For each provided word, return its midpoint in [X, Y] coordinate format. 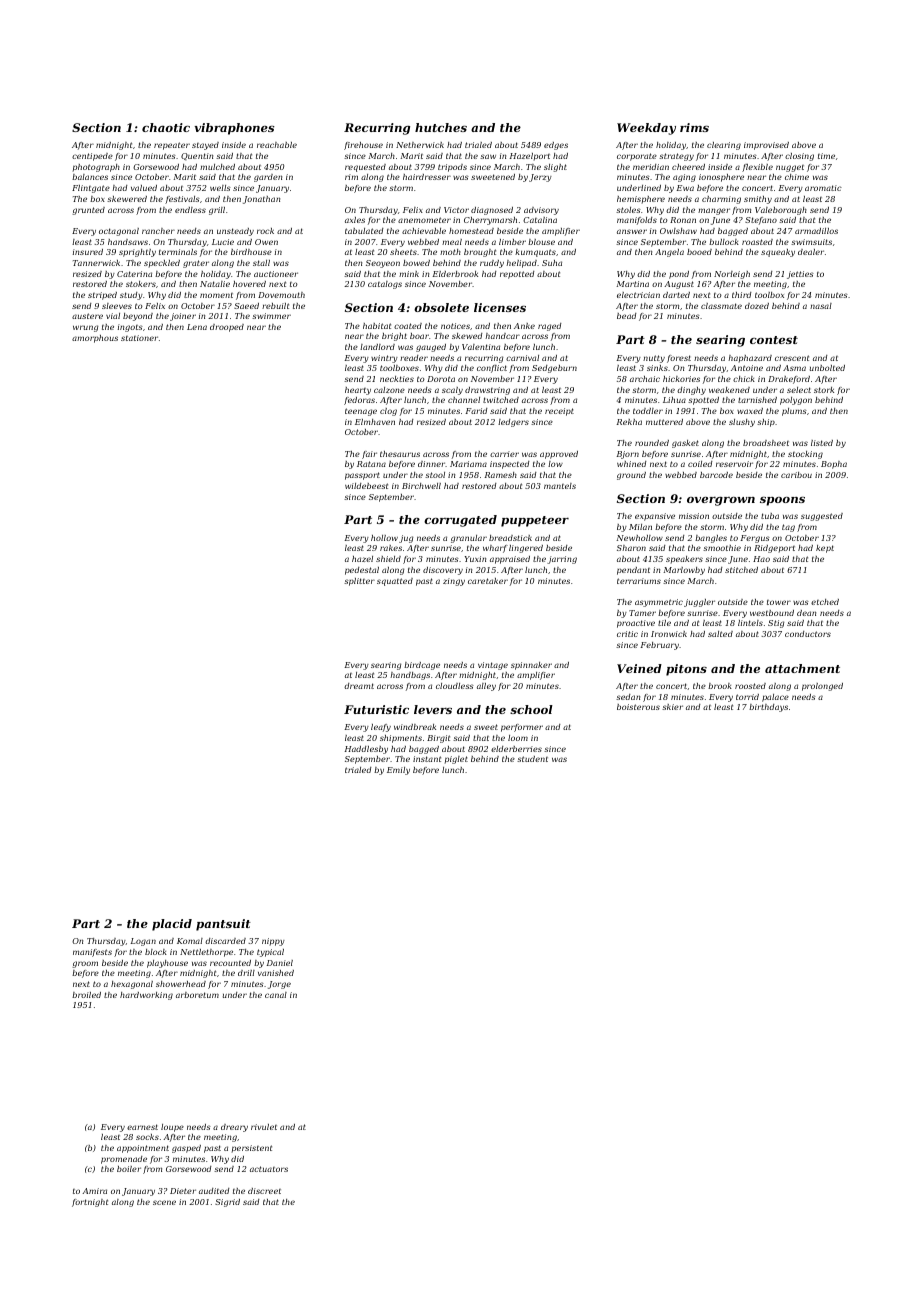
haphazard [750, 359]
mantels [560, 486]
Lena [197, 327]
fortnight [90, 1203]
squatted [395, 582]
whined [632, 464]
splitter [359, 582]
